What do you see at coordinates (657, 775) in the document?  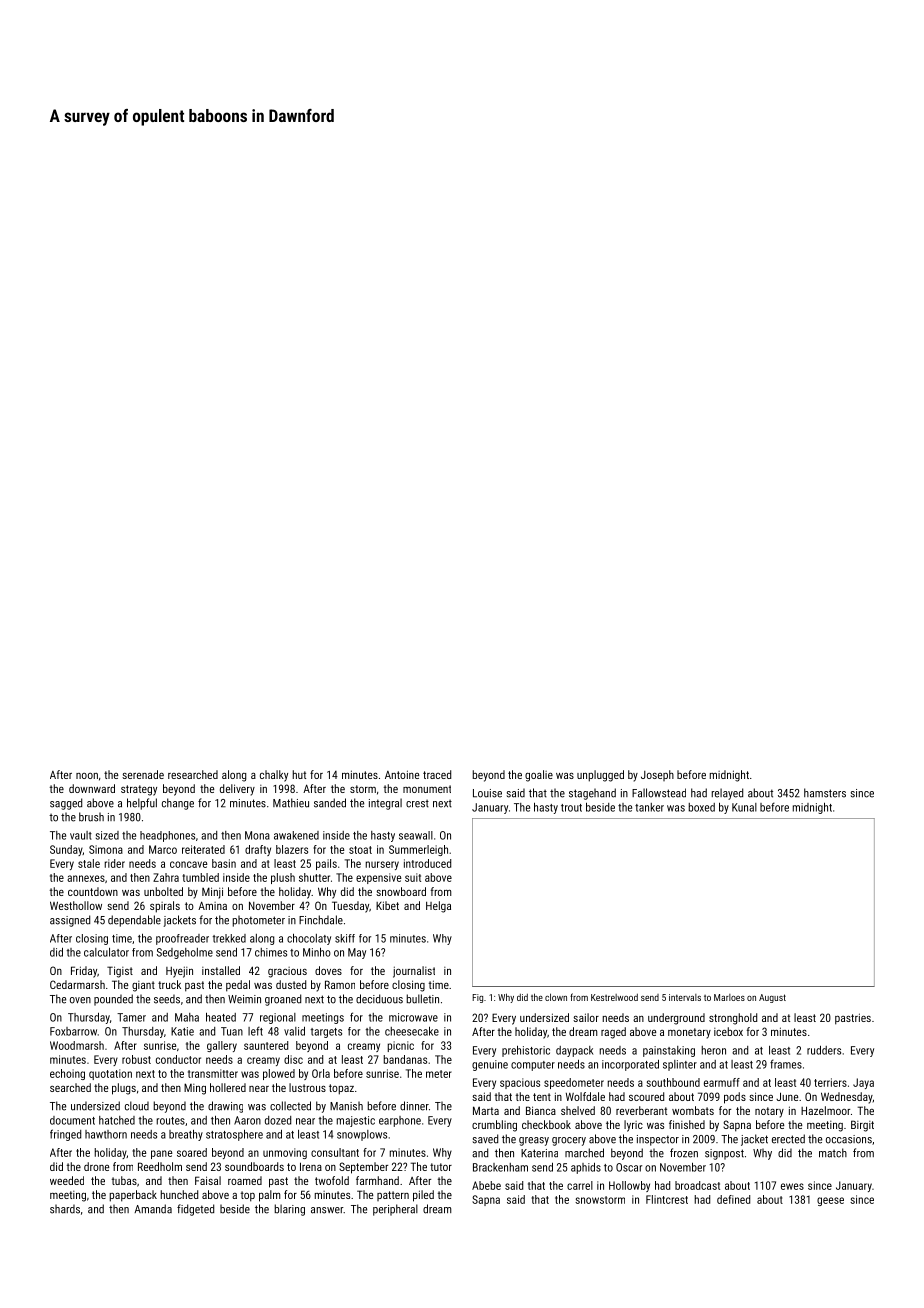 I see `Joseph` at bounding box center [657, 775].
